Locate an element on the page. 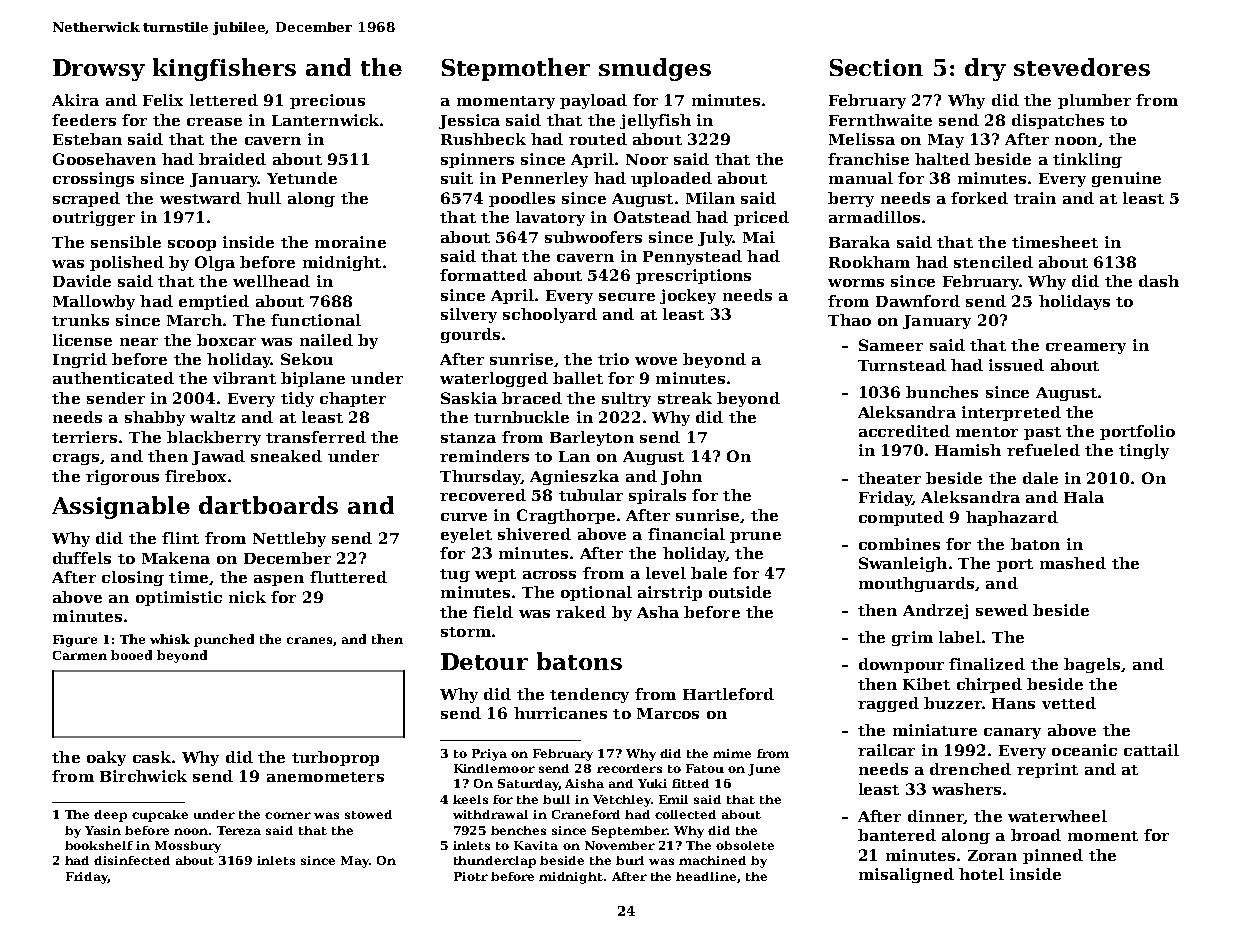  prune is located at coordinates (755, 537).
